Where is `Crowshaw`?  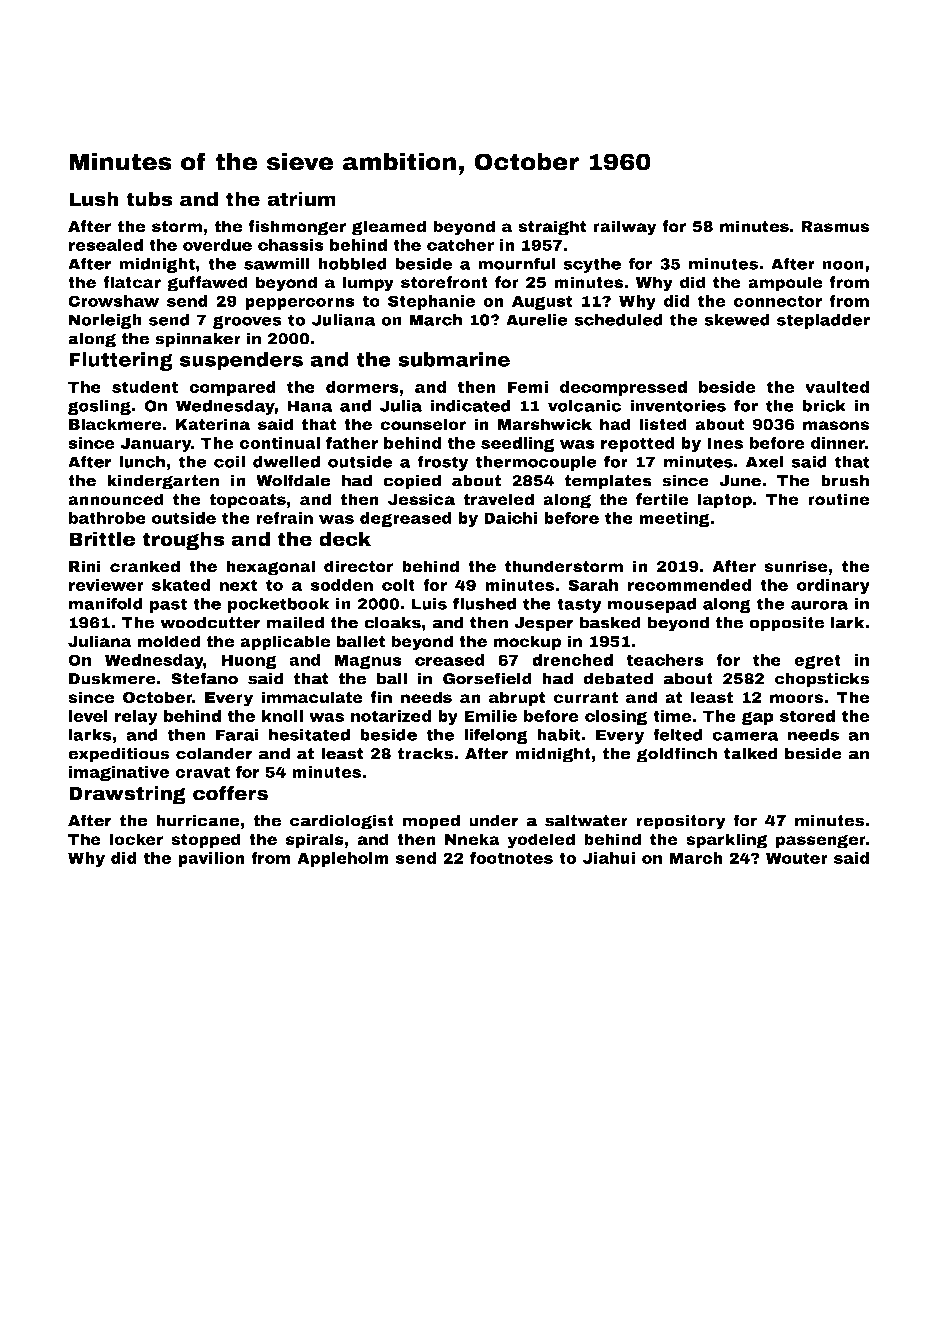 Crowshaw is located at coordinates (113, 301).
